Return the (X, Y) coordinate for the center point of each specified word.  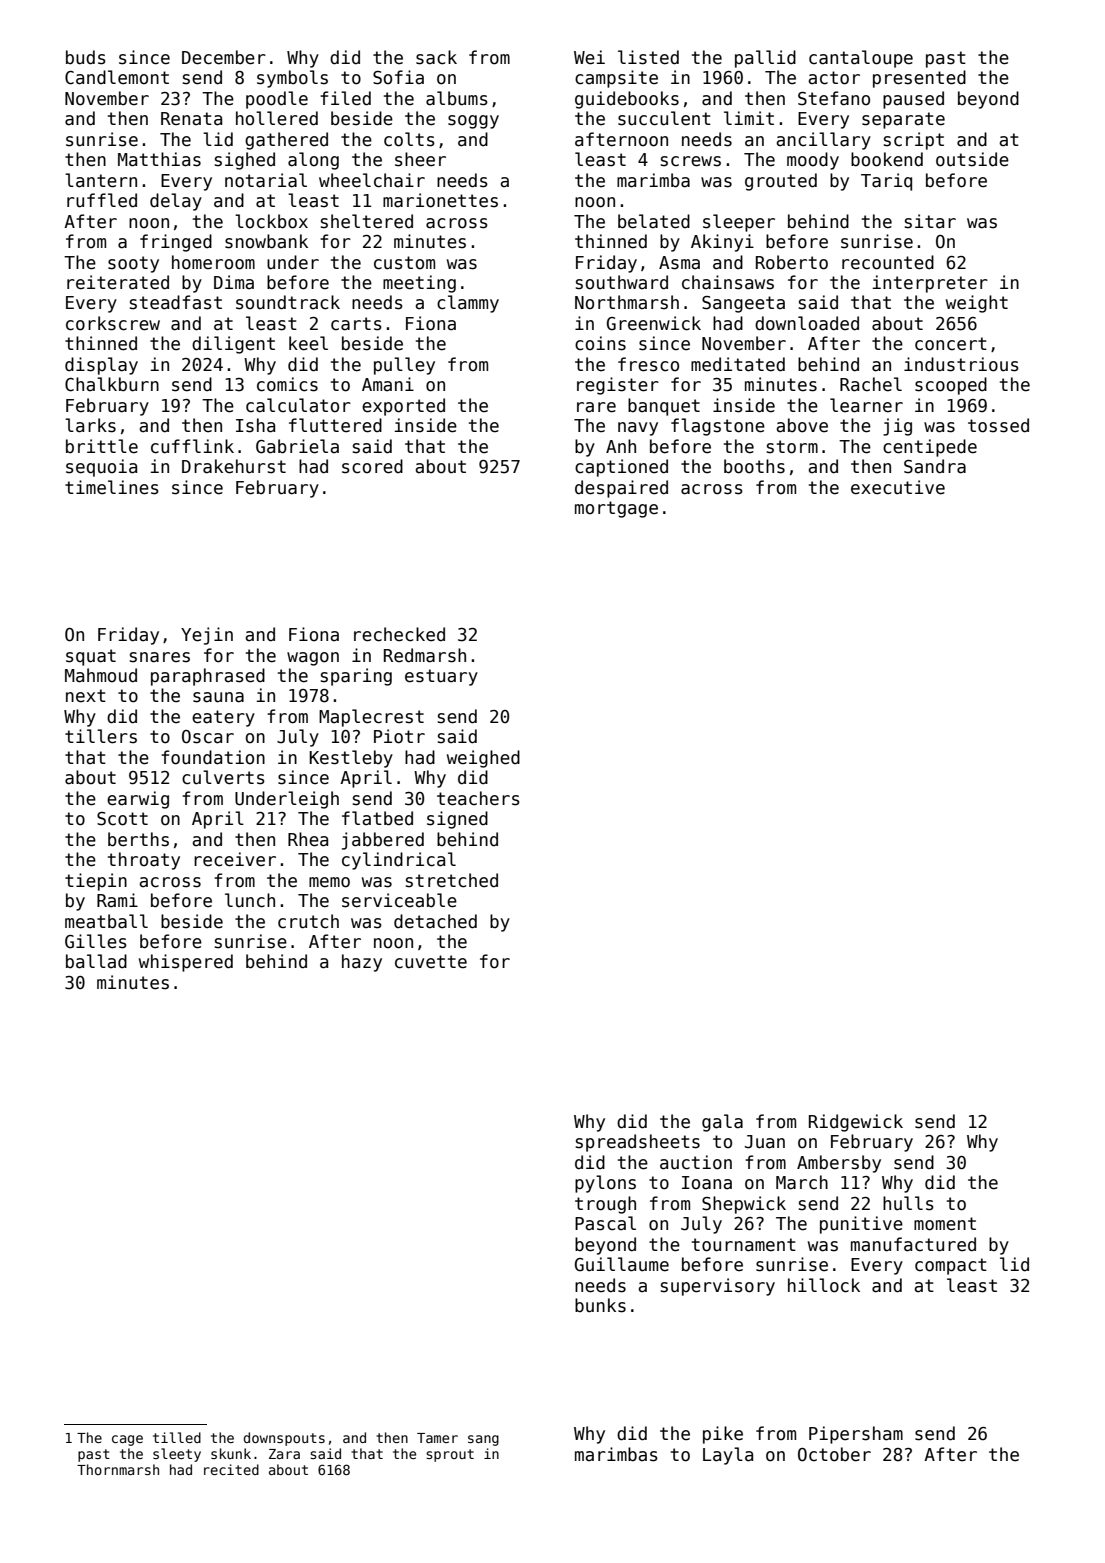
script (914, 141)
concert (951, 344)
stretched (452, 880)
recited (231, 1469)
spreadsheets (638, 1143)
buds (86, 57)
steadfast (176, 302)
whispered (186, 963)
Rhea (308, 839)
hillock (824, 1285)
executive (898, 487)
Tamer (437, 1438)
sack (436, 57)
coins (600, 343)
